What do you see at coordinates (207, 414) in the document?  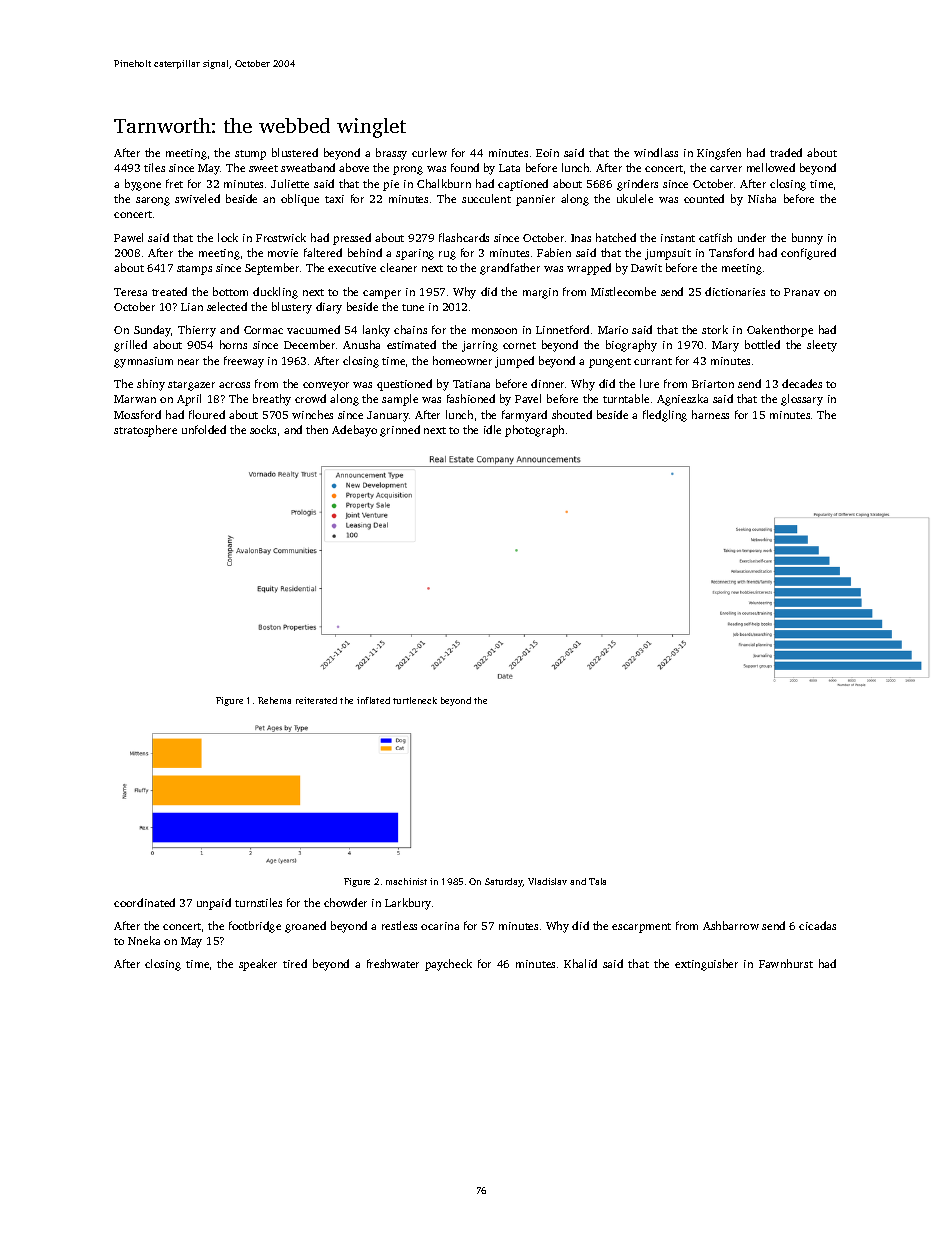 I see `floured` at bounding box center [207, 414].
